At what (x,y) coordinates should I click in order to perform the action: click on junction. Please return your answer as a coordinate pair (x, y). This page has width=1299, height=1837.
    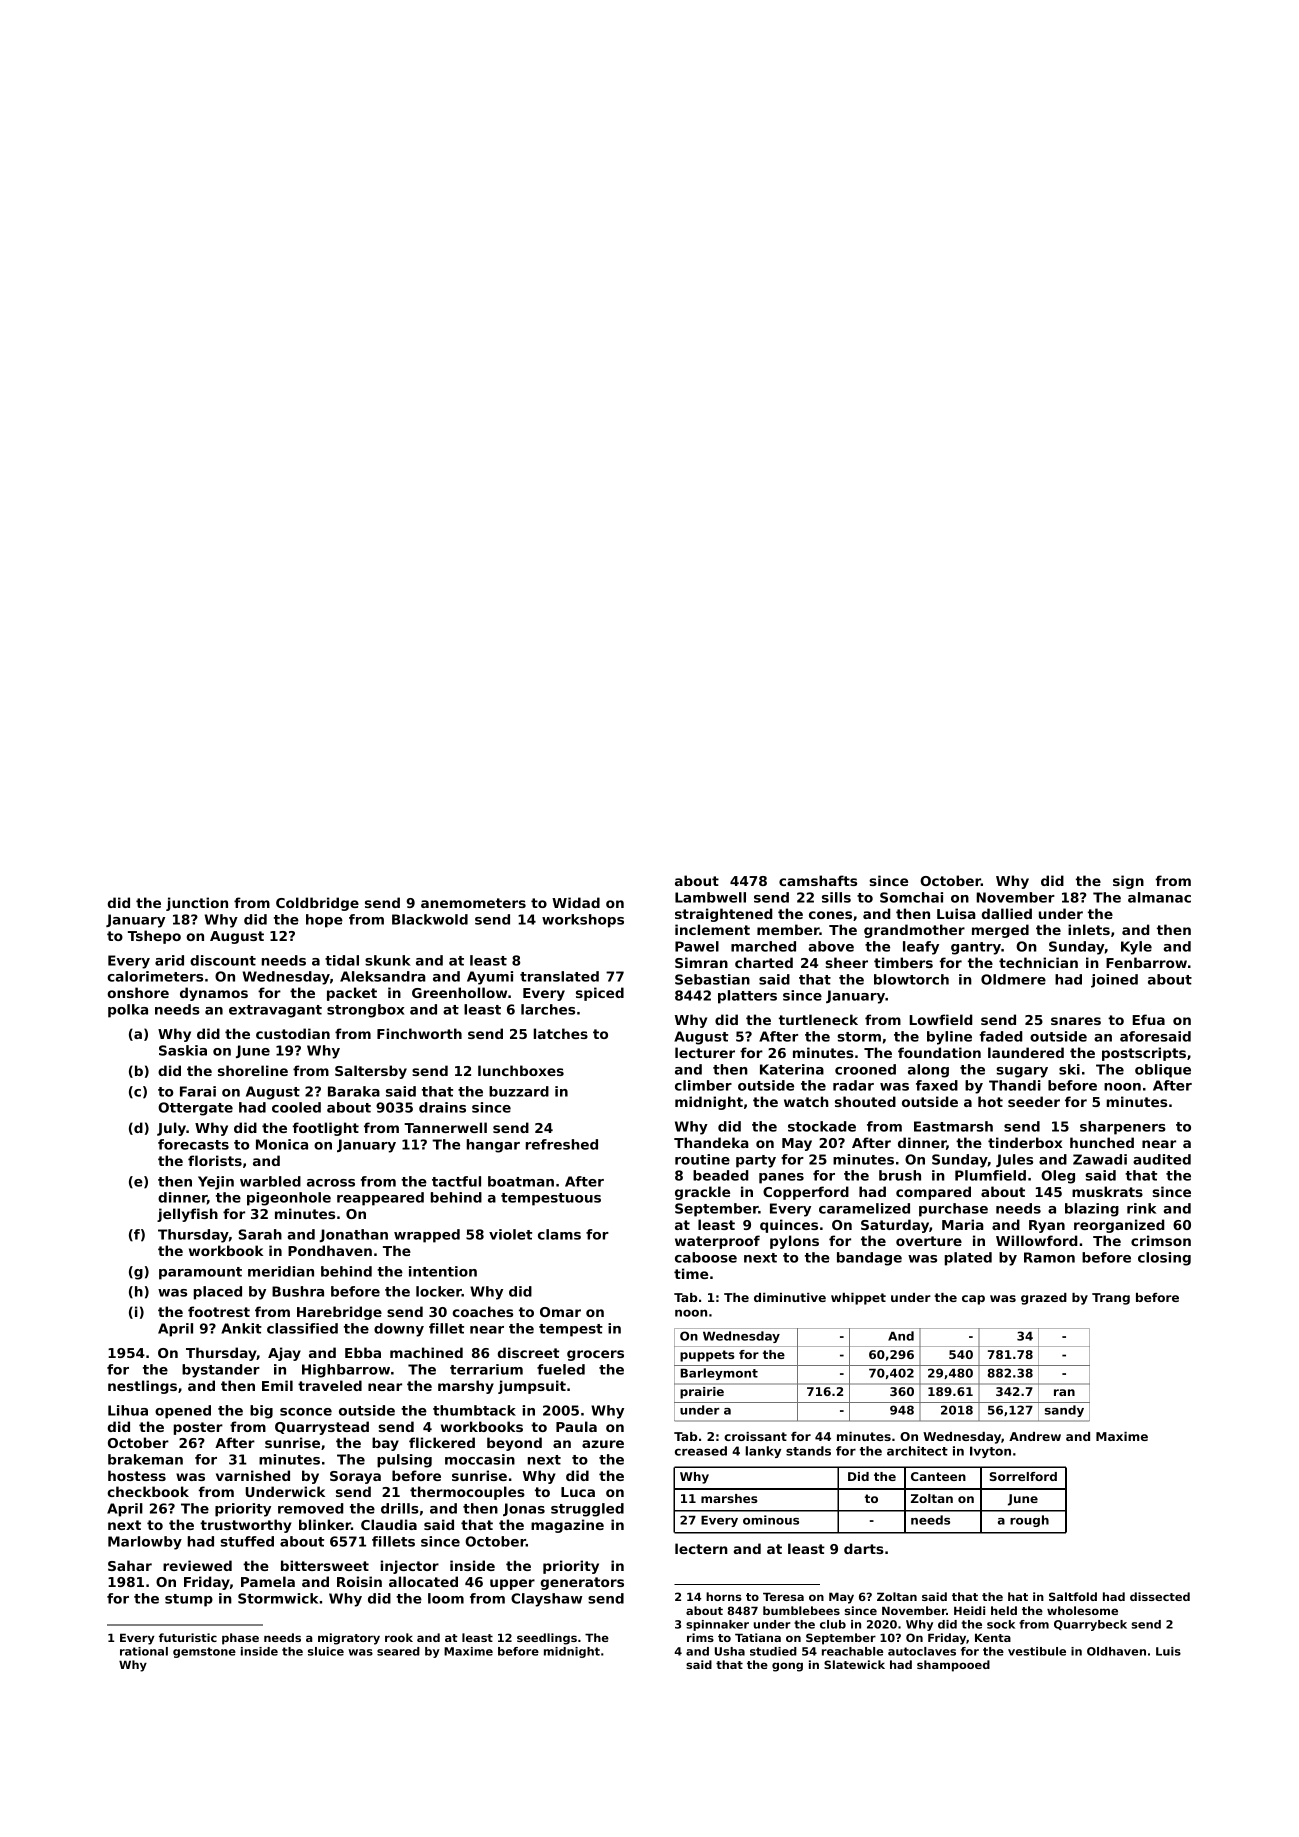
    Looking at the image, I should click on (197, 904).
